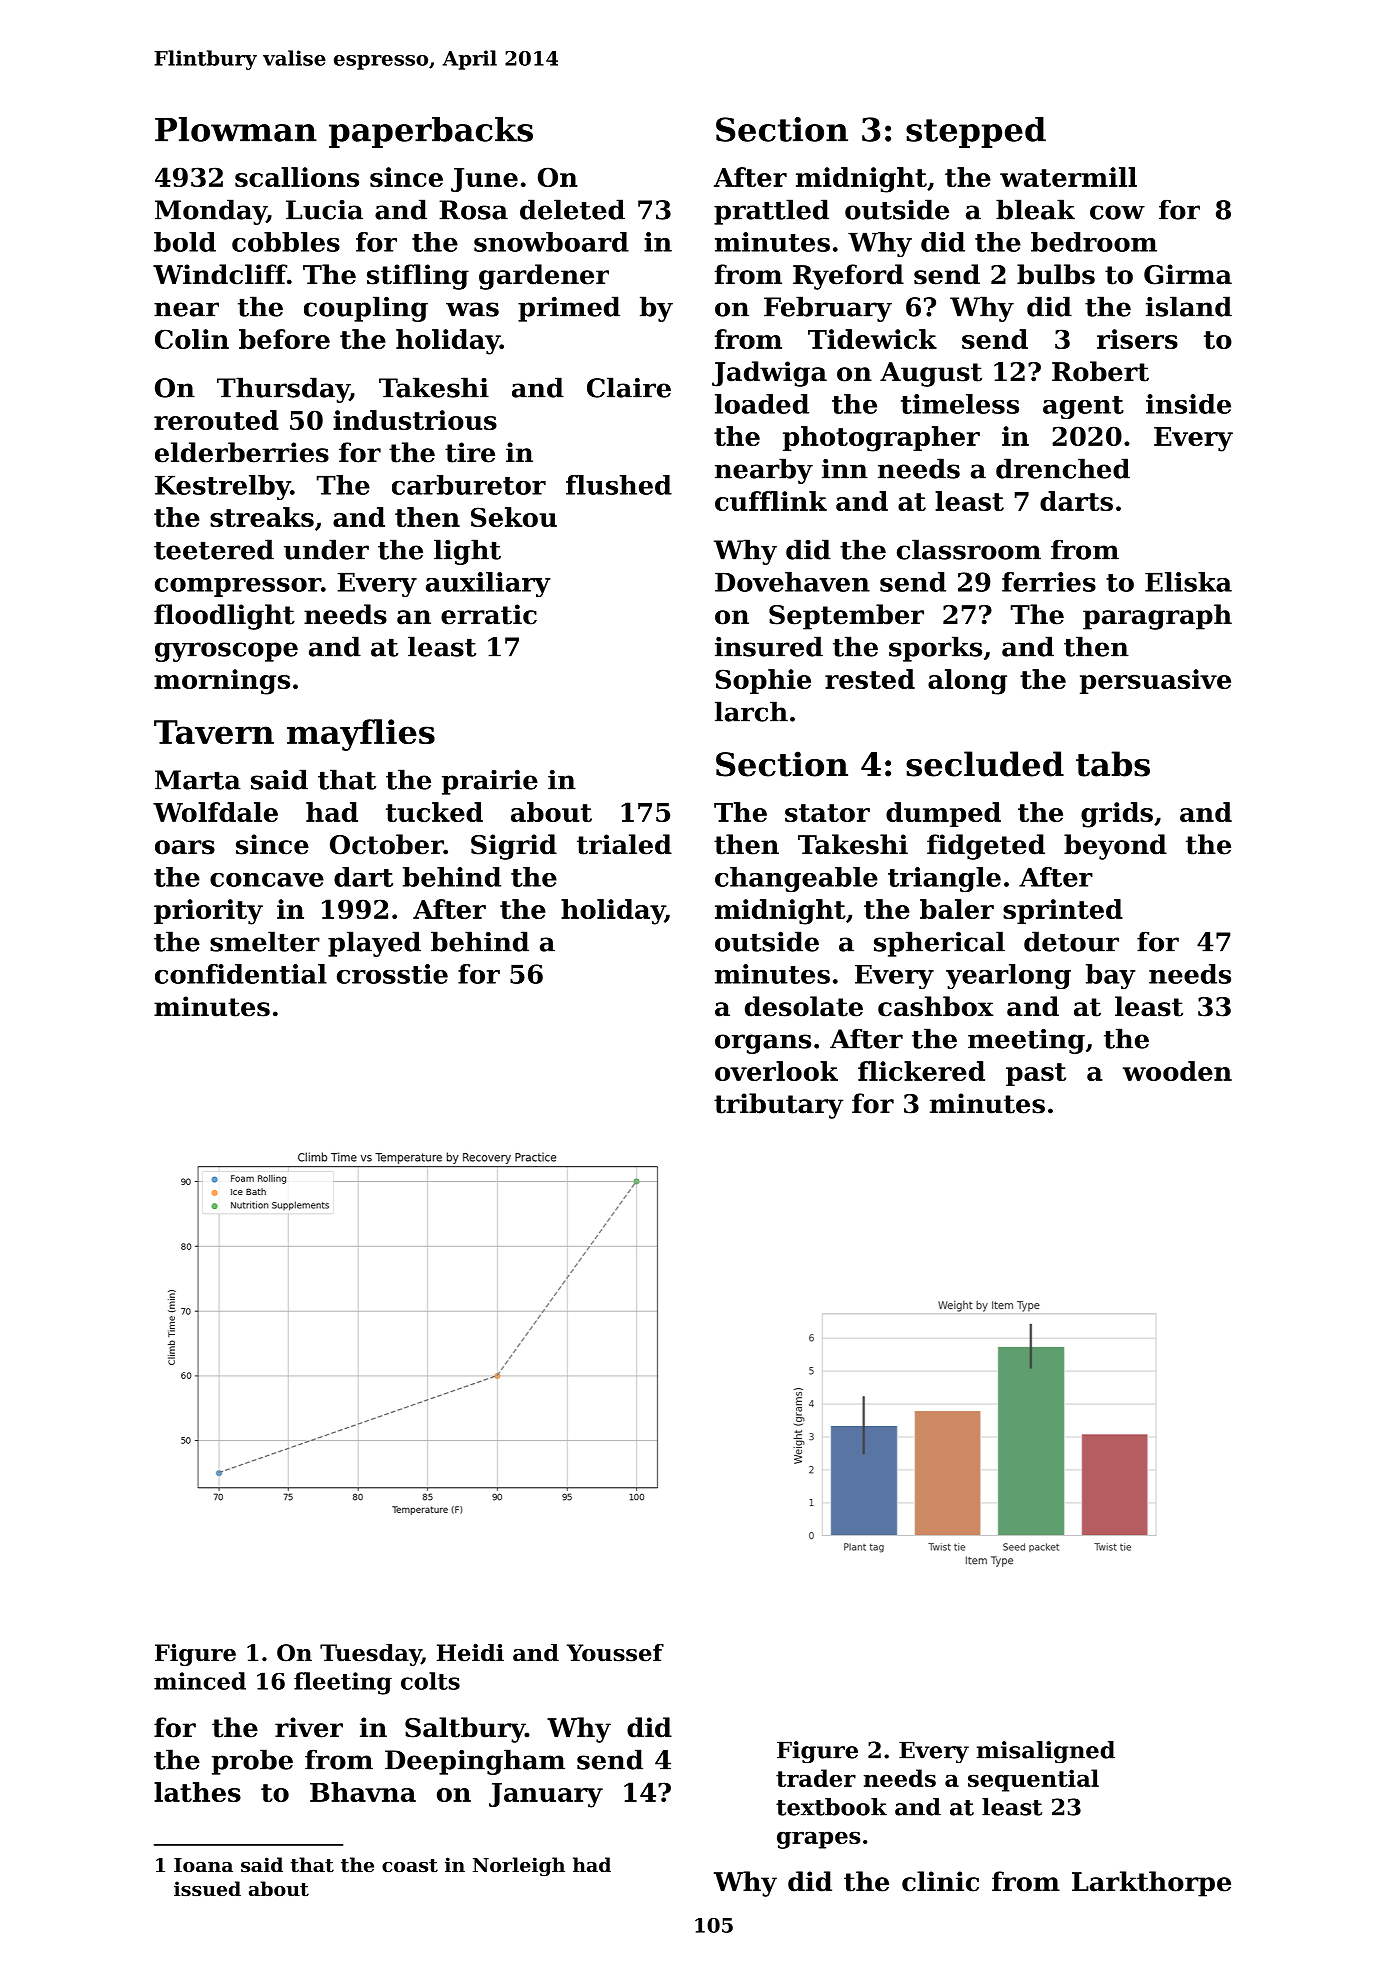 The width and height of the page is (1386, 1969). I want to click on coast, so click(410, 1866).
